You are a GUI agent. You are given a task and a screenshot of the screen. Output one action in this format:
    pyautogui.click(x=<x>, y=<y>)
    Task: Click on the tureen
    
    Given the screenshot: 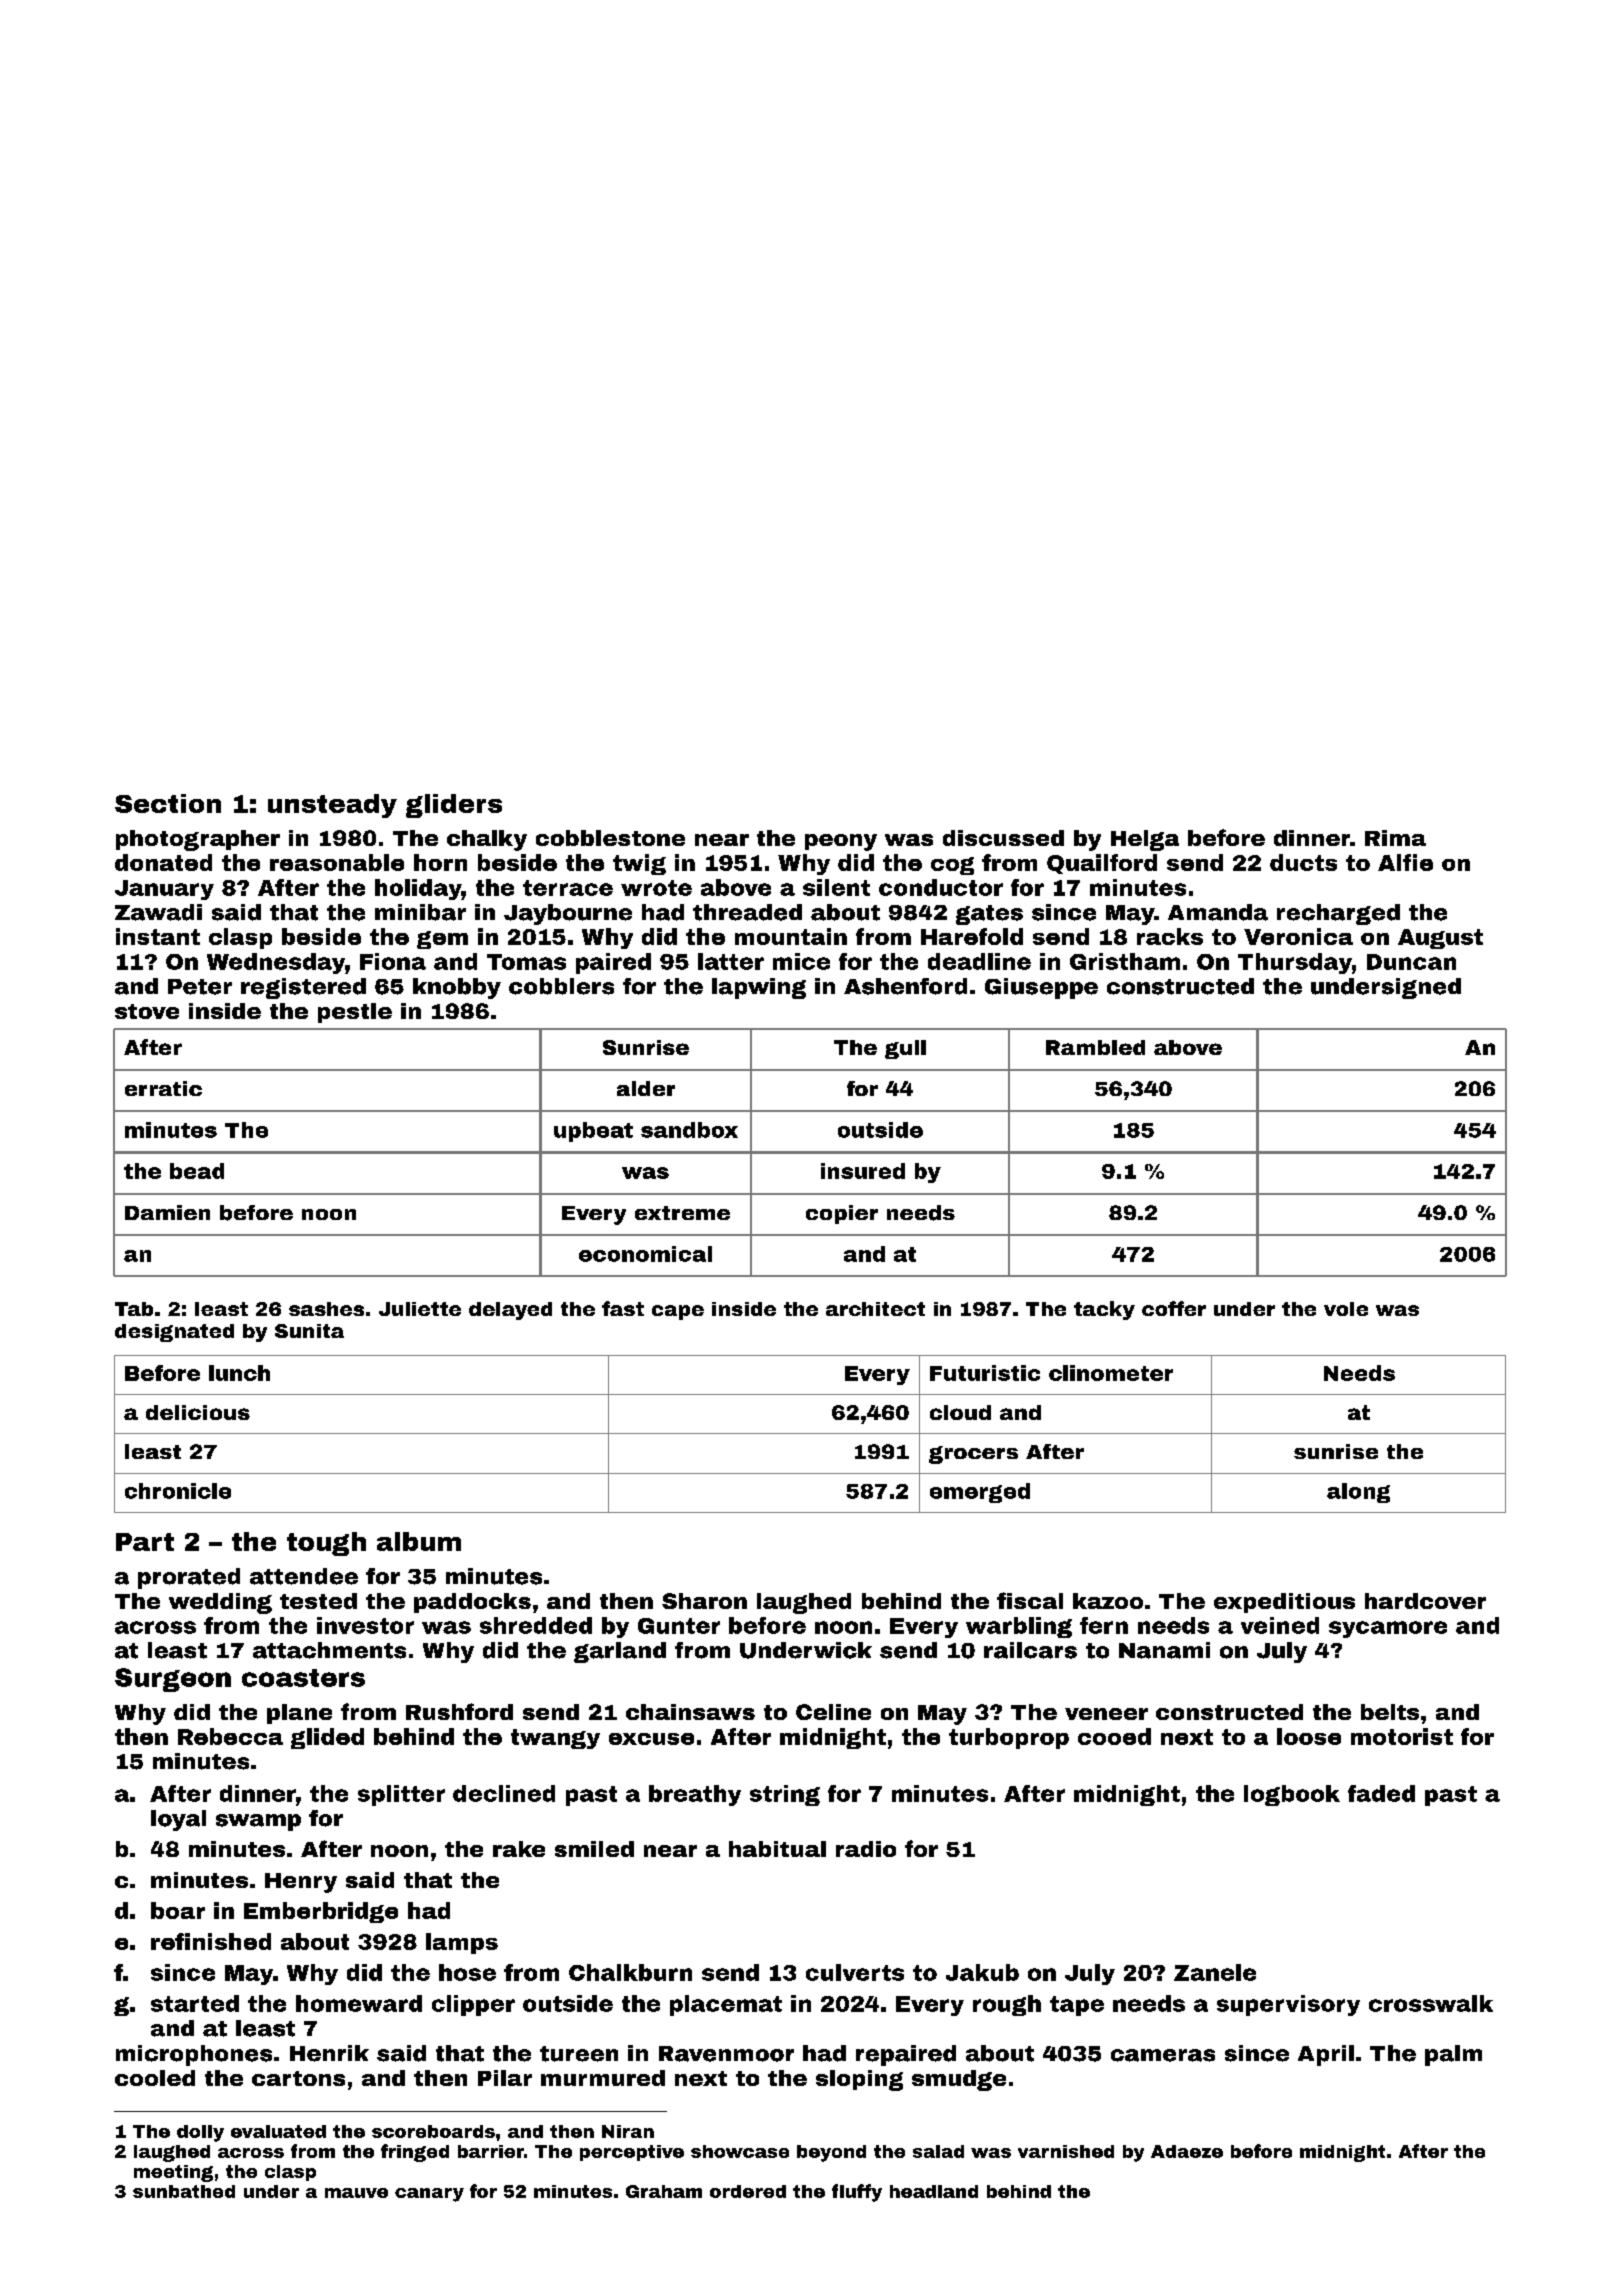 What is the action you would take?
    pyautogui.click(x=579, y=2054)
